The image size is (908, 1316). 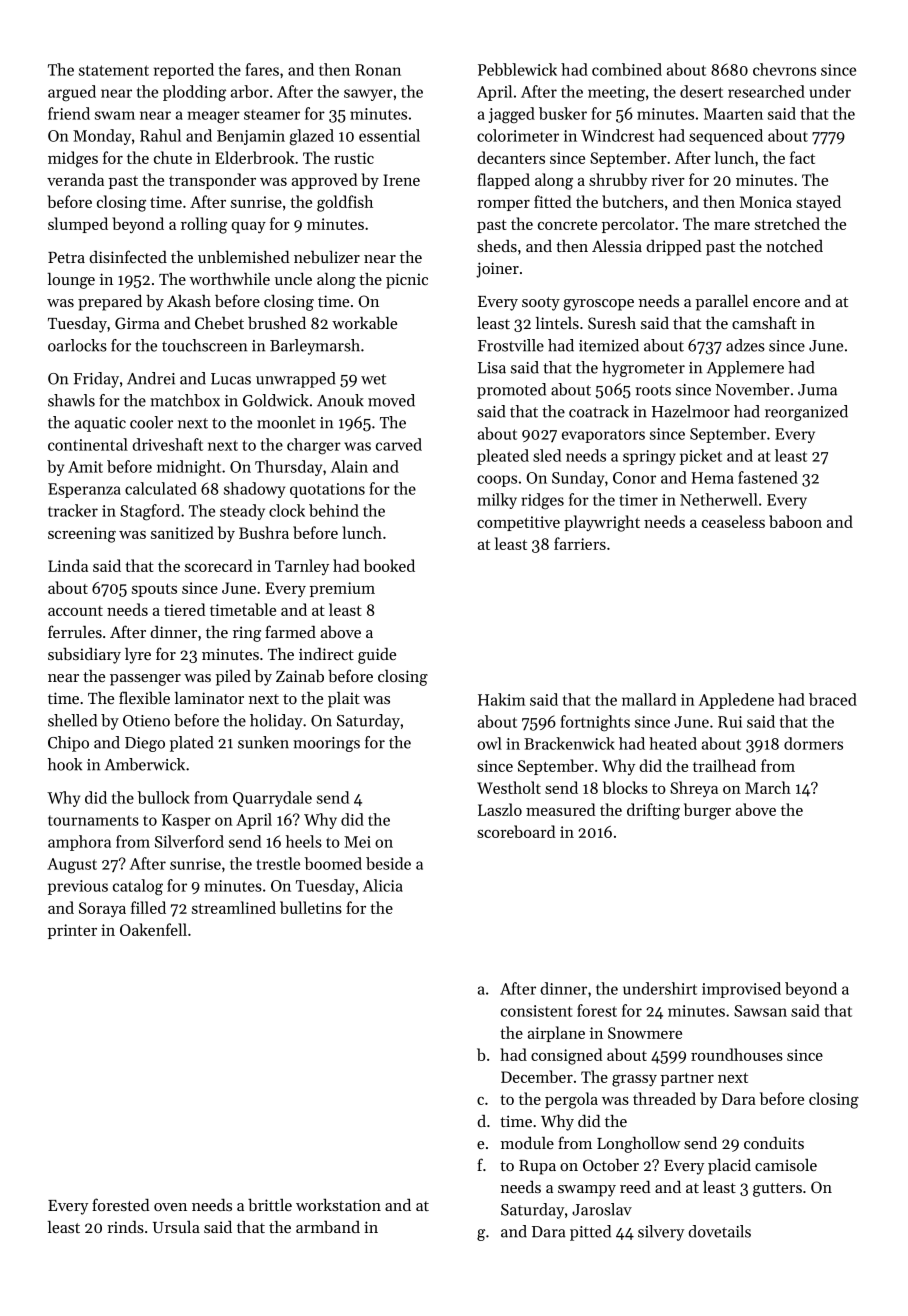 What do you see at coordinates (114, 70) in the page?
I see `statement` at bounding box center [114, 70].
